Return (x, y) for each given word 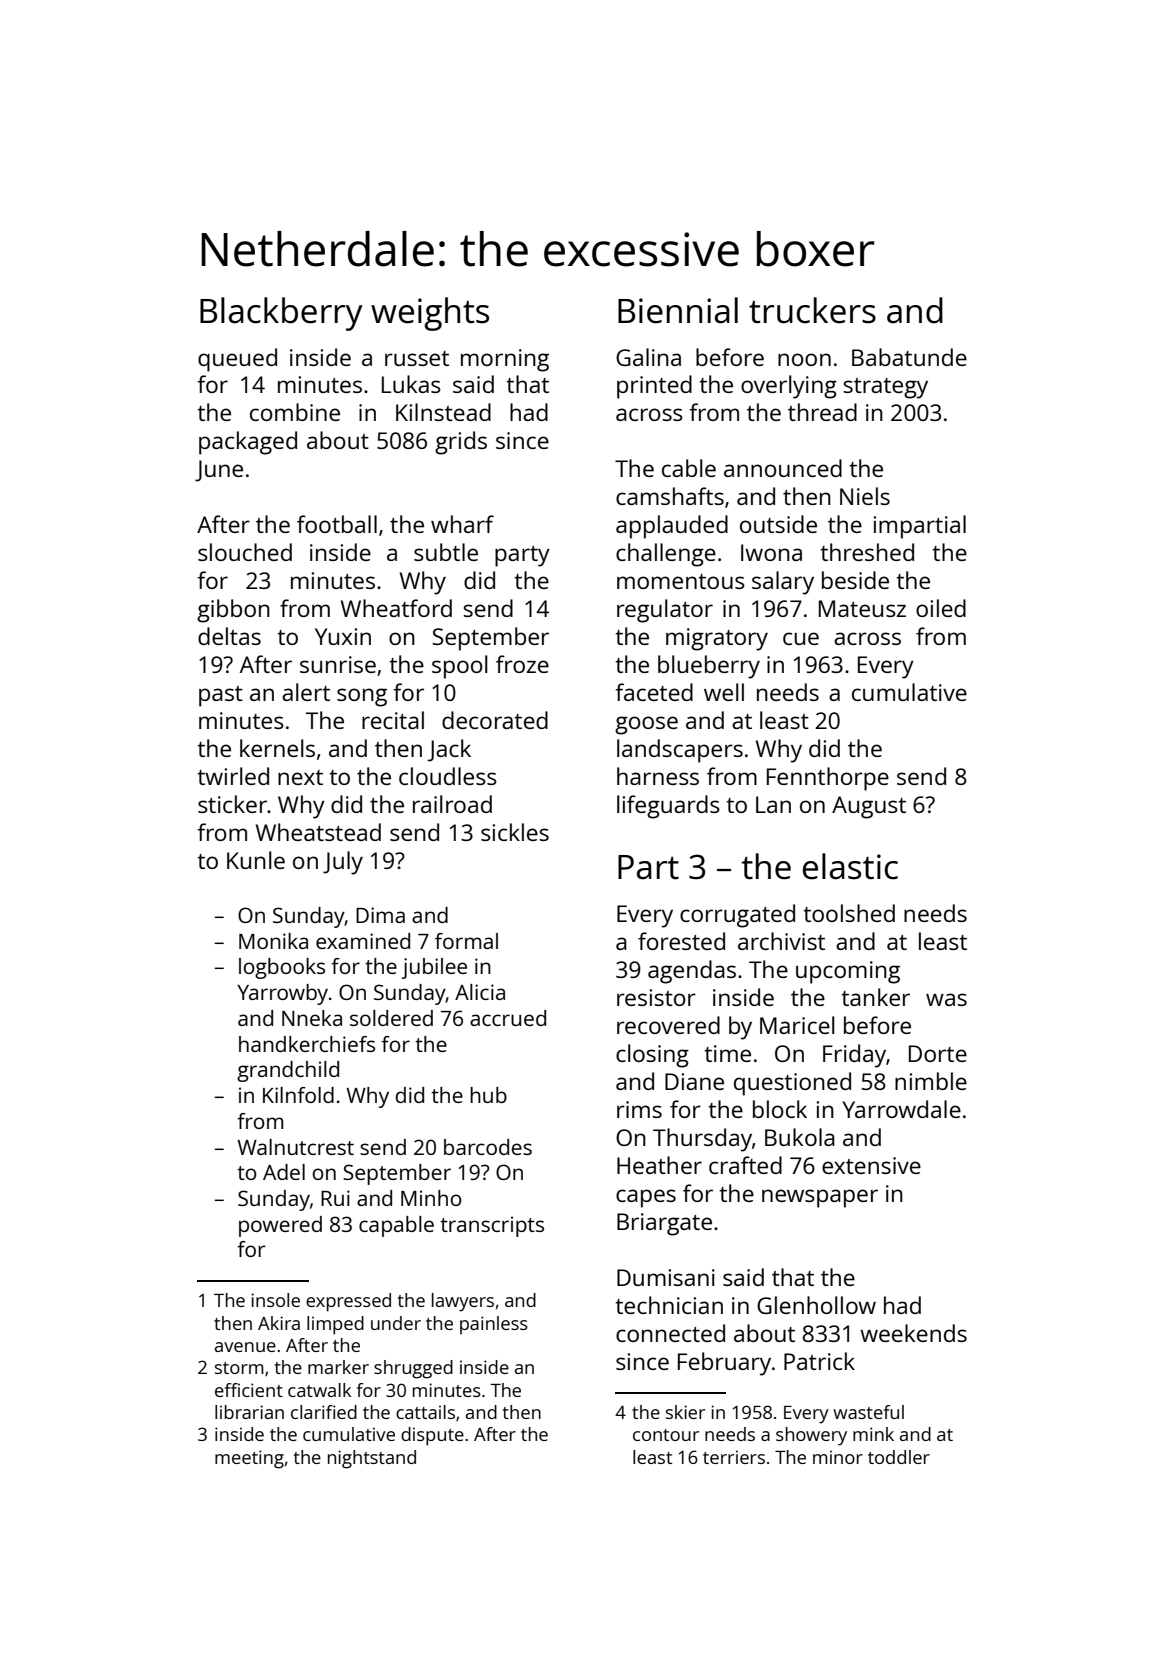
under (396, 1323)
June (219, 471)
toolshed (849, 913)
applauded (672, 527)
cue (801, 638)
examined (363, 941)
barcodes (488, 1147)
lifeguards (668, 807)
